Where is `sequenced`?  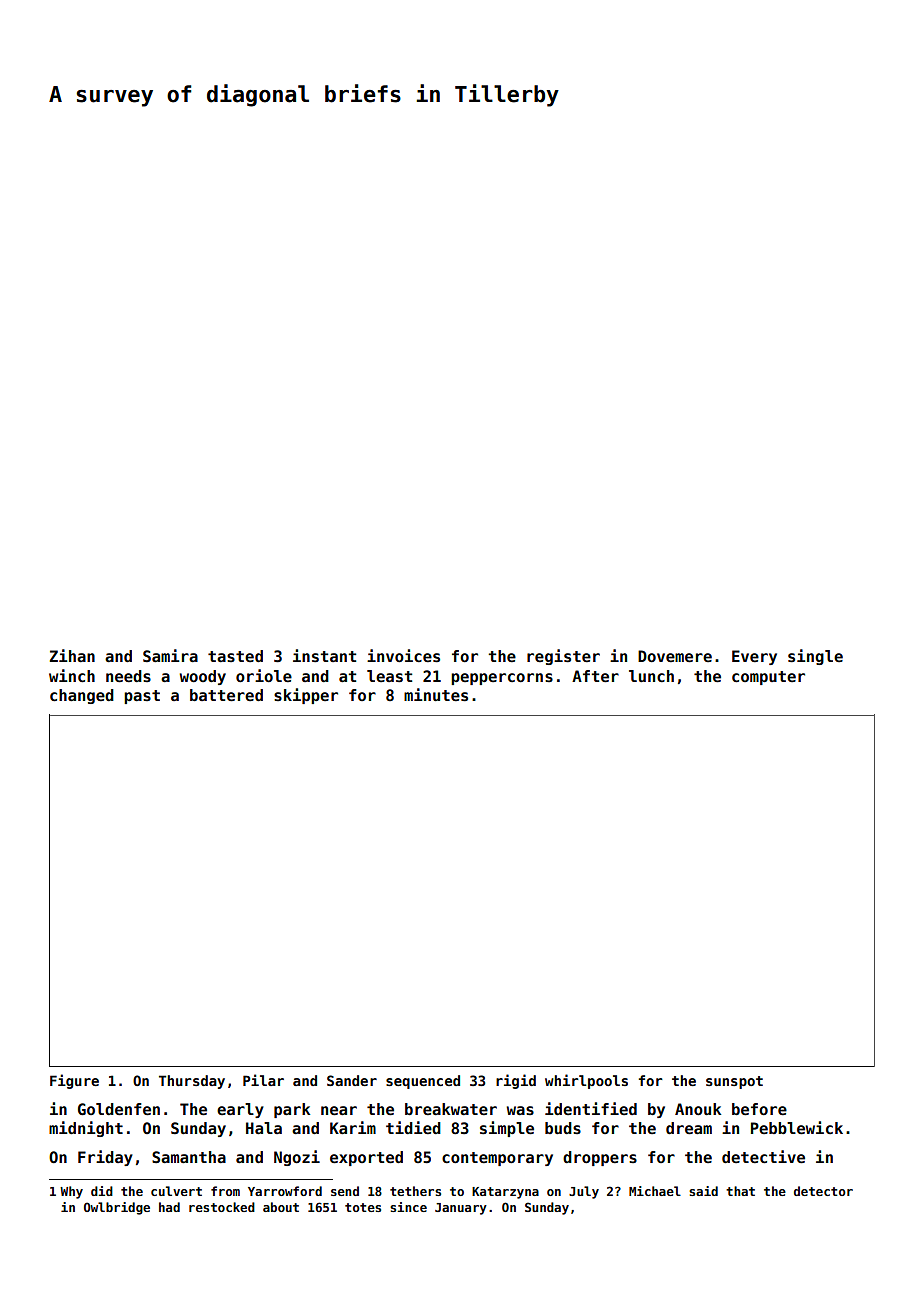
sequenced is located at coordinates (423, 1082).
